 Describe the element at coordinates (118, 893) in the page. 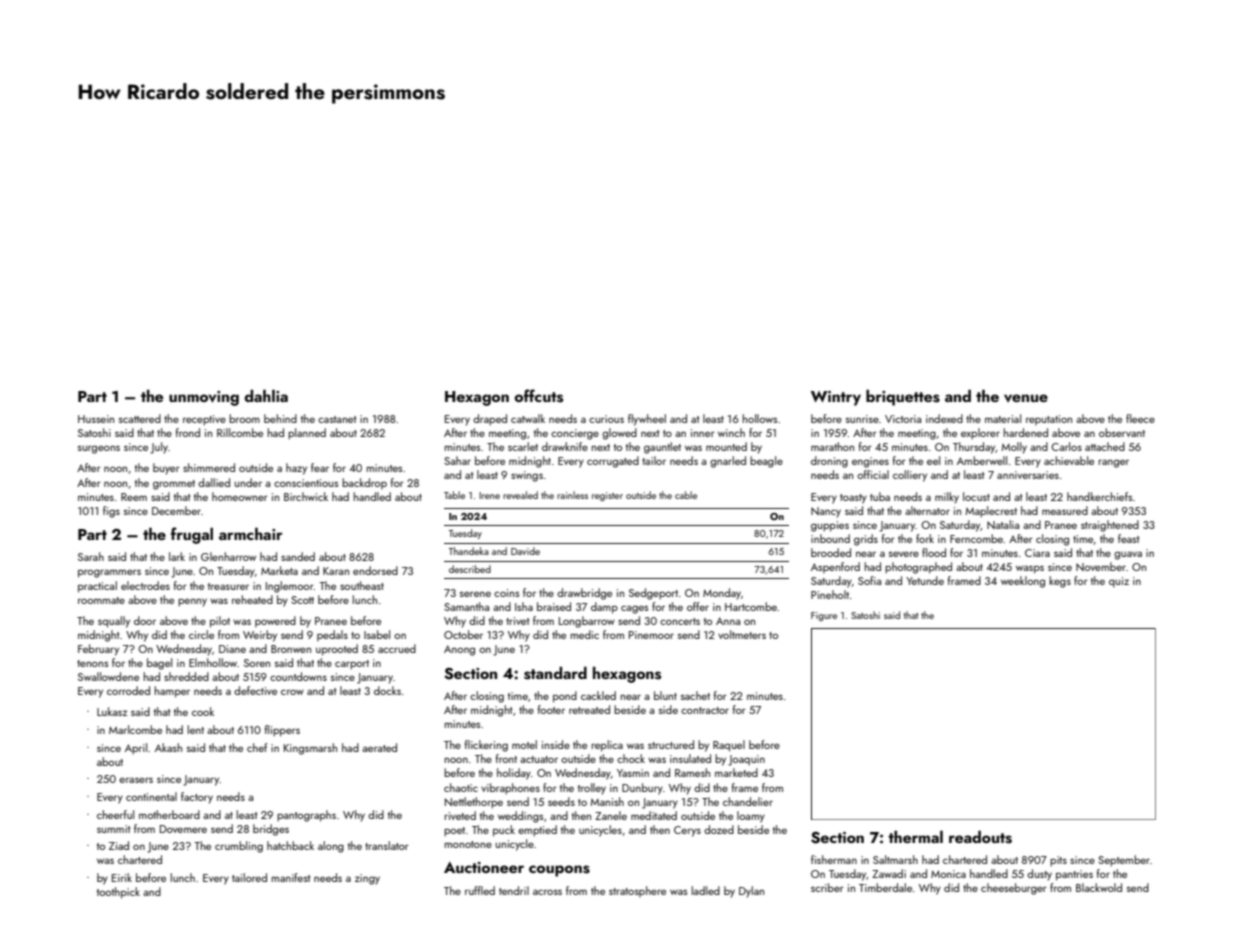

I see `toothpick` at that location.
